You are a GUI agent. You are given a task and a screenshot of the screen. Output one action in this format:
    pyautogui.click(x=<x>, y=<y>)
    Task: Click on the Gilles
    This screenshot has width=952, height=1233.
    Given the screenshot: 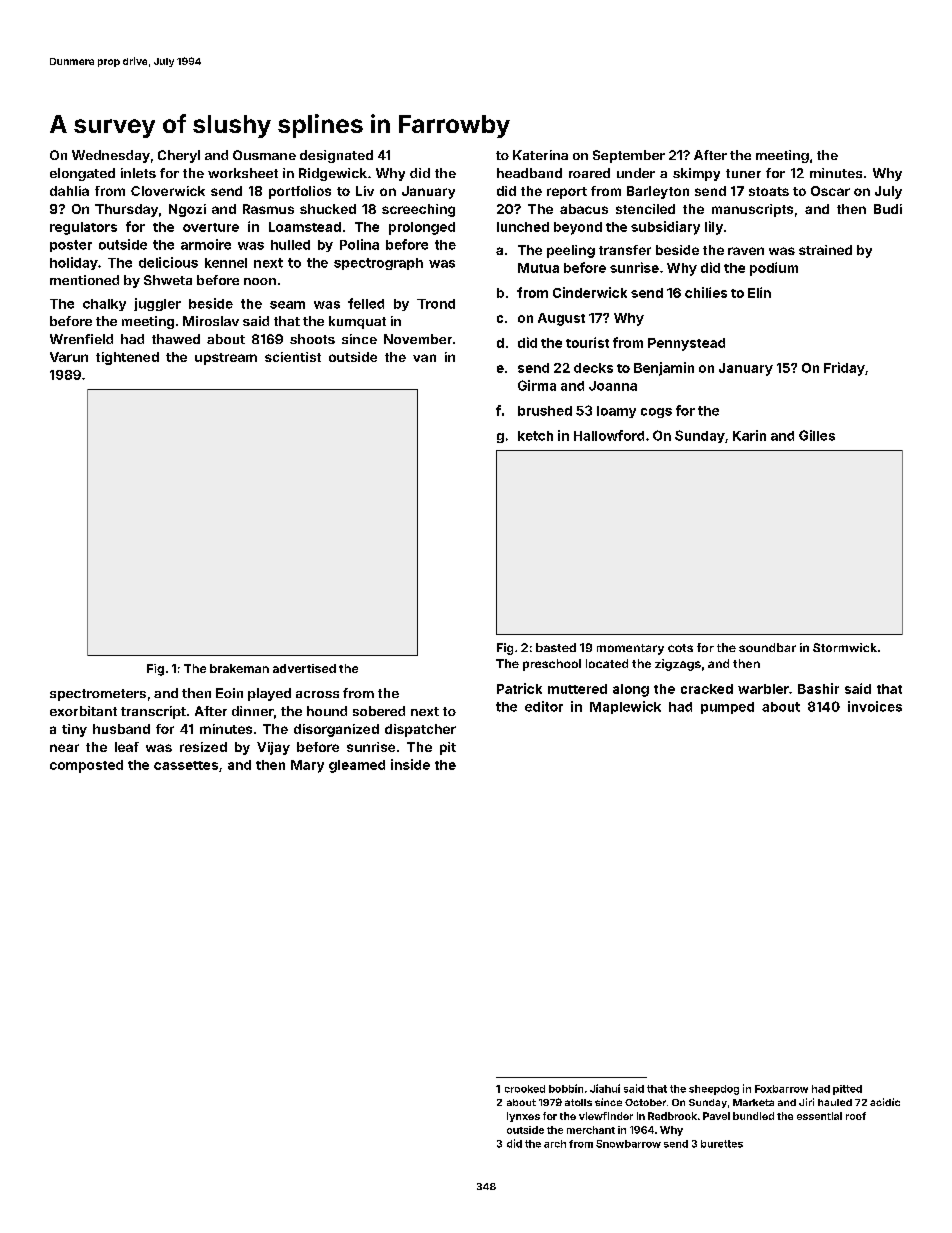 What is the action you would take?
    pyautogui.click(x=817, y=435)
